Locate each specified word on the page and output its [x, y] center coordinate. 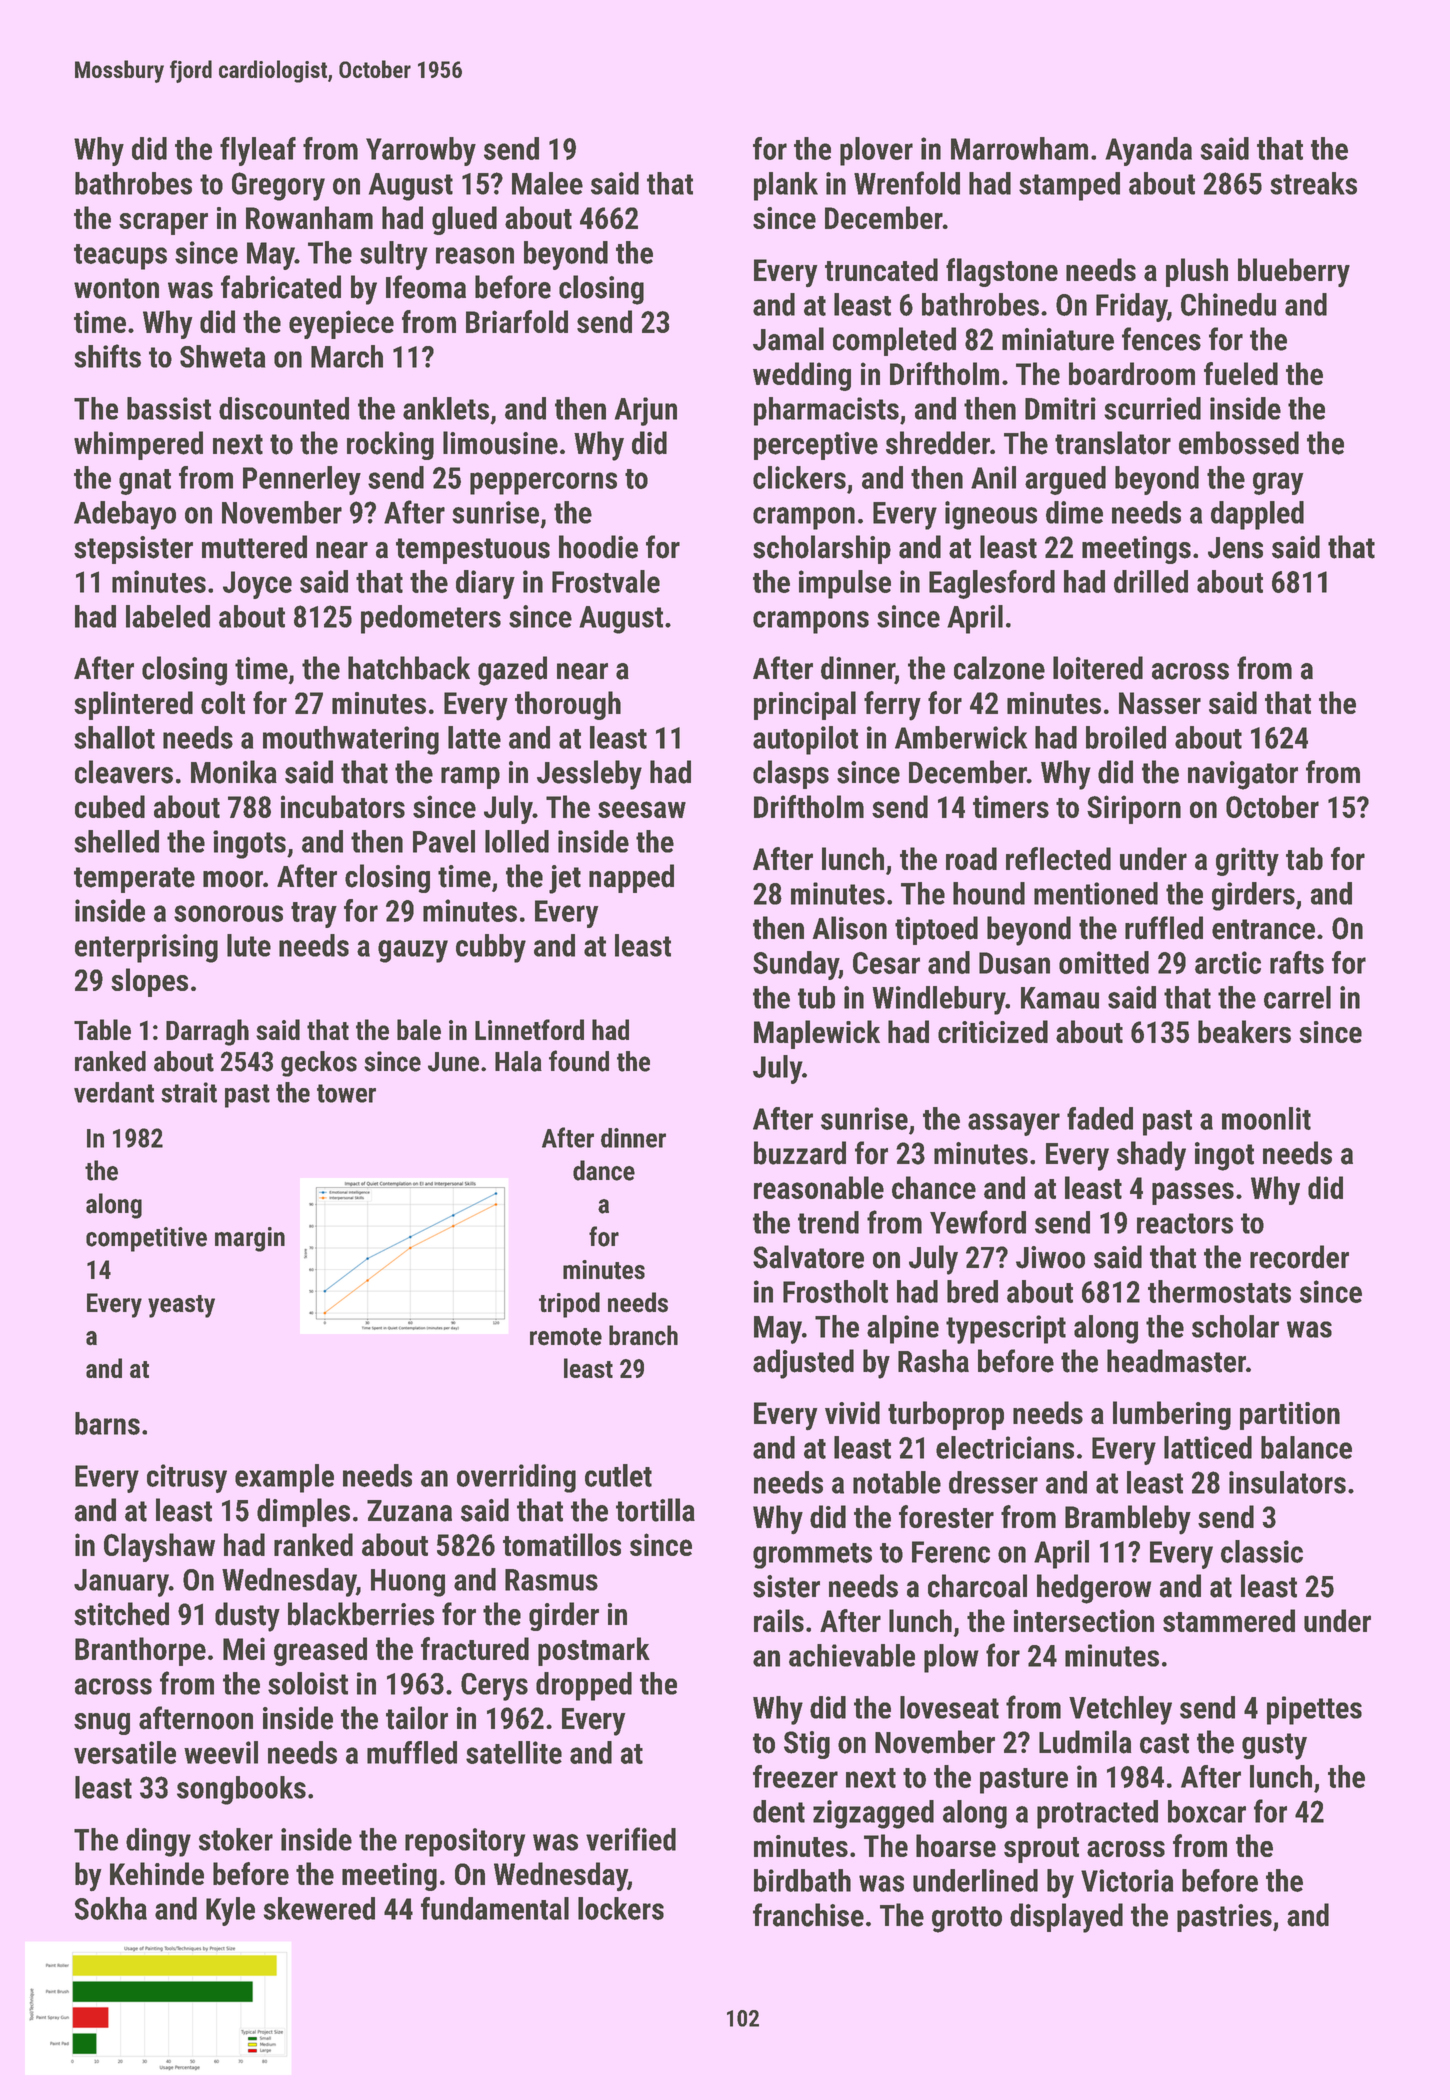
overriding [516, 1478]
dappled [1257, 515]
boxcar [1207, 1811]
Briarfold [517, 321]
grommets [812, 1556]
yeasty [181, 1306]
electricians [1005, 1447]
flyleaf [258, 151]
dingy [158, 1842]
